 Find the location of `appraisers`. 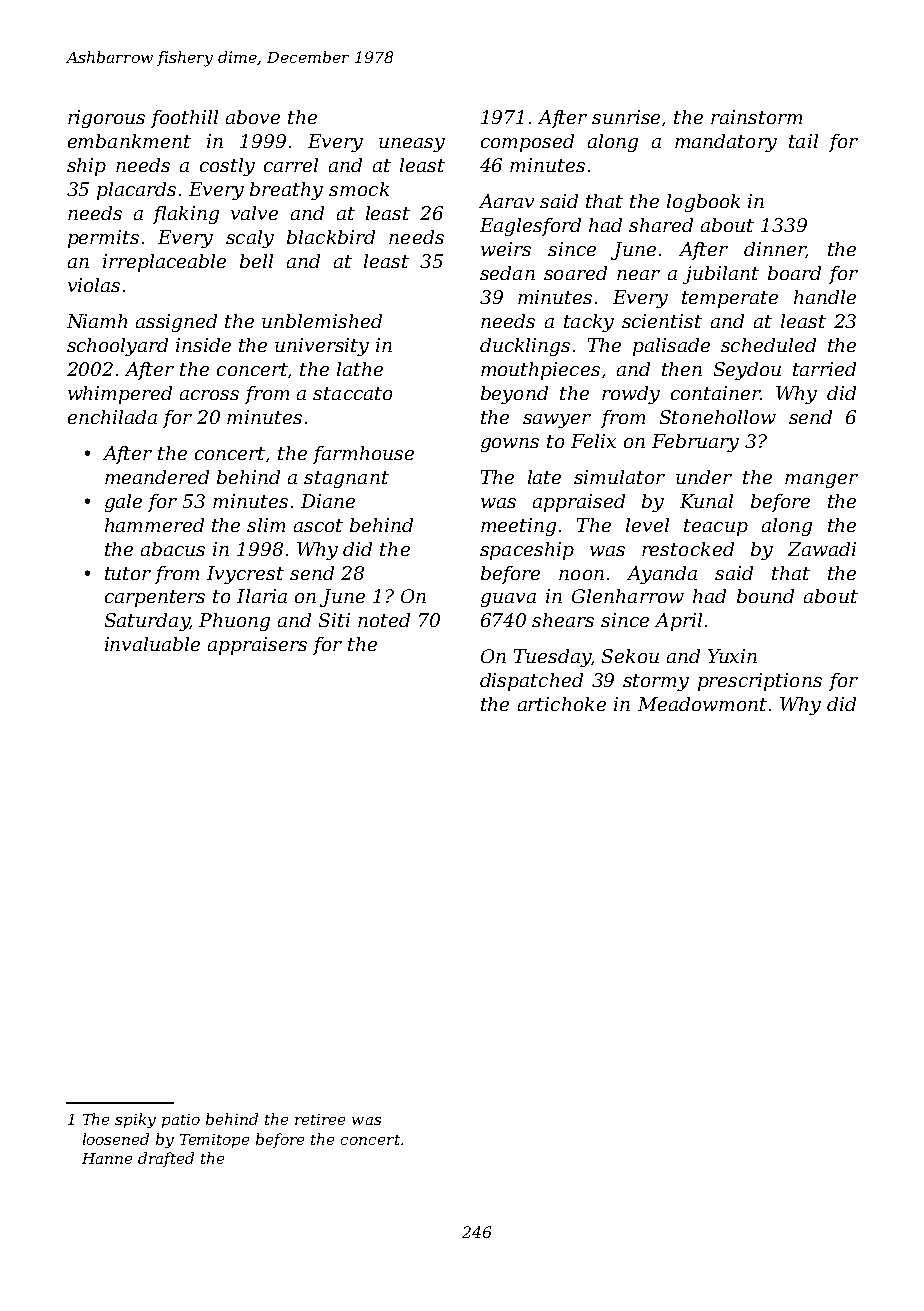

appraisers is located at coordinates (257, 646).
